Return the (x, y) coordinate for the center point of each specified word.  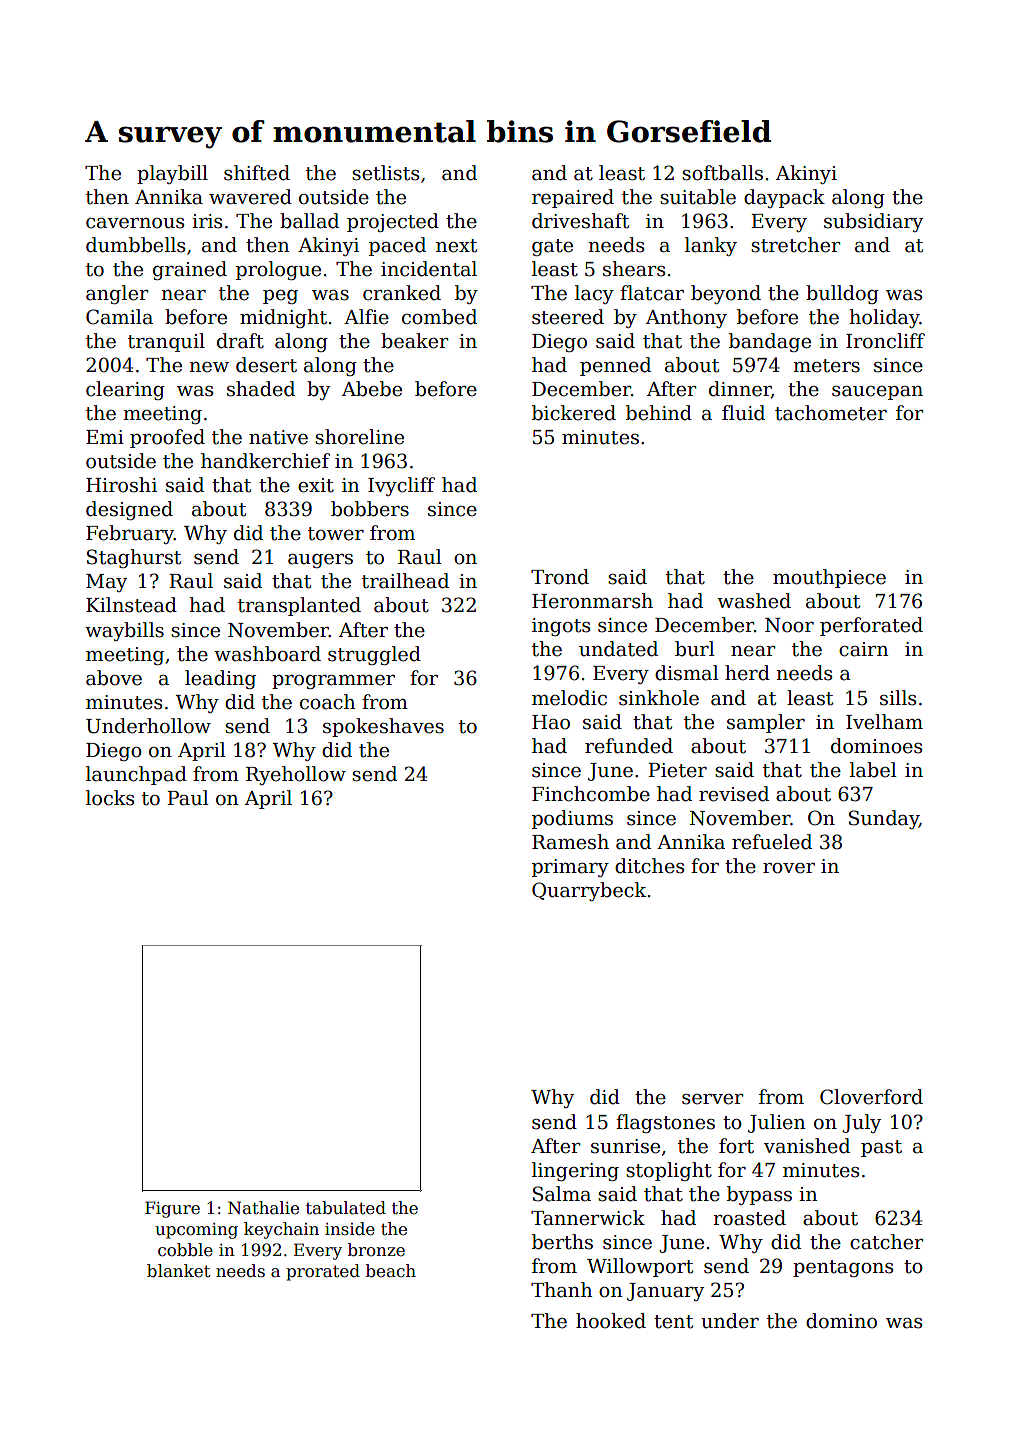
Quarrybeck (589, 891)
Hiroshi (121, 485)
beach (391, 1271)
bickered (574, 413)
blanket (179, 1271)
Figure (172, 1209)
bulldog (842, 294)
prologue (278, 270)
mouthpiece (829, 578)
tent (673, 1322)
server (713, 1099)
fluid (743, 413)
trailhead (405, 581)
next (456, 246)
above (114, 678)
